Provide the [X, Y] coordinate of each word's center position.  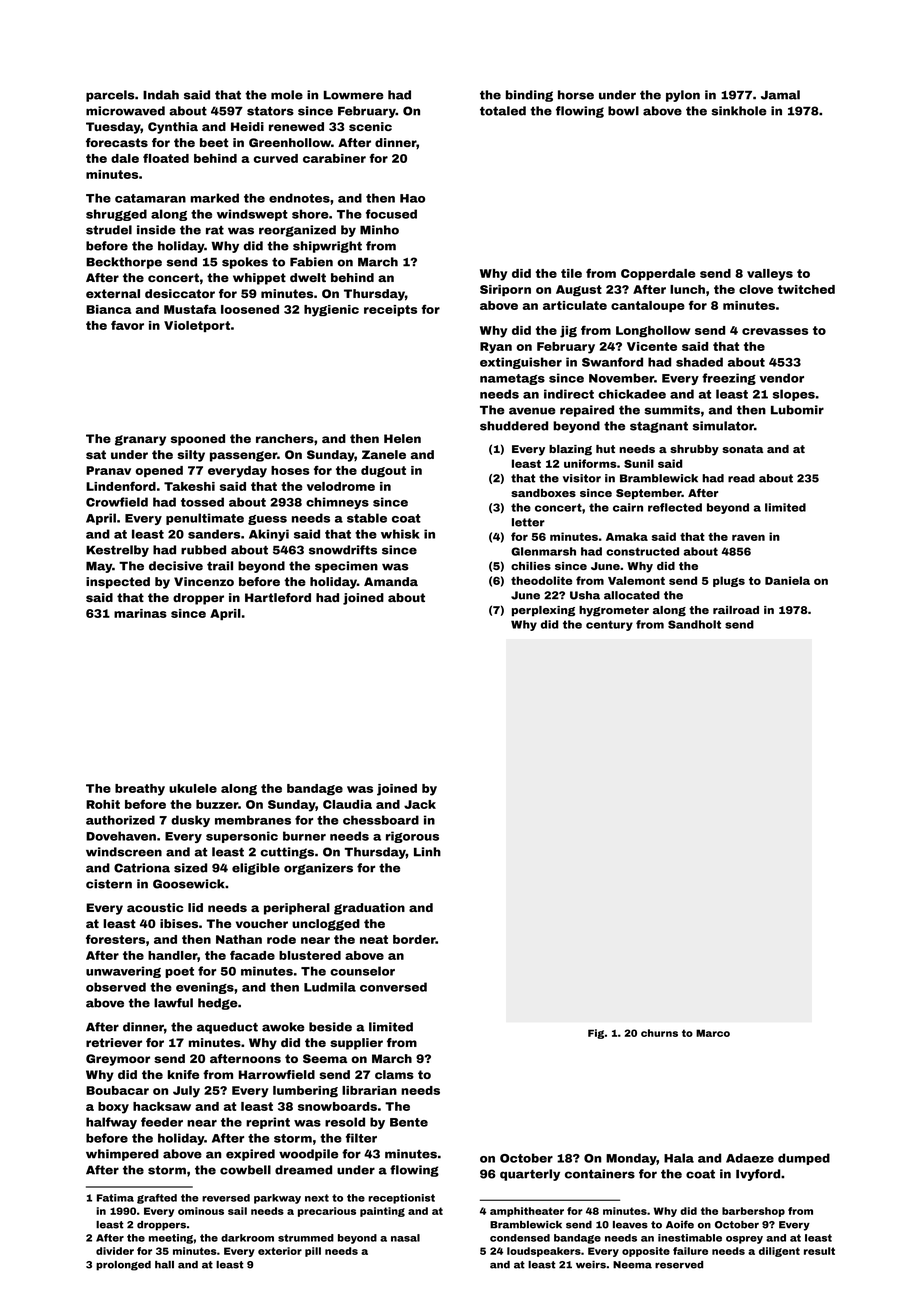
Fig [596, 1034]
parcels [110, 96]
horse [576, 95]
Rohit [103, 804]
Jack [420, 804]
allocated [632, 595]
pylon [683, 96]
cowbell [245, 1170]
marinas [140, 613]
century [609, 625]
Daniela [787, 580]
